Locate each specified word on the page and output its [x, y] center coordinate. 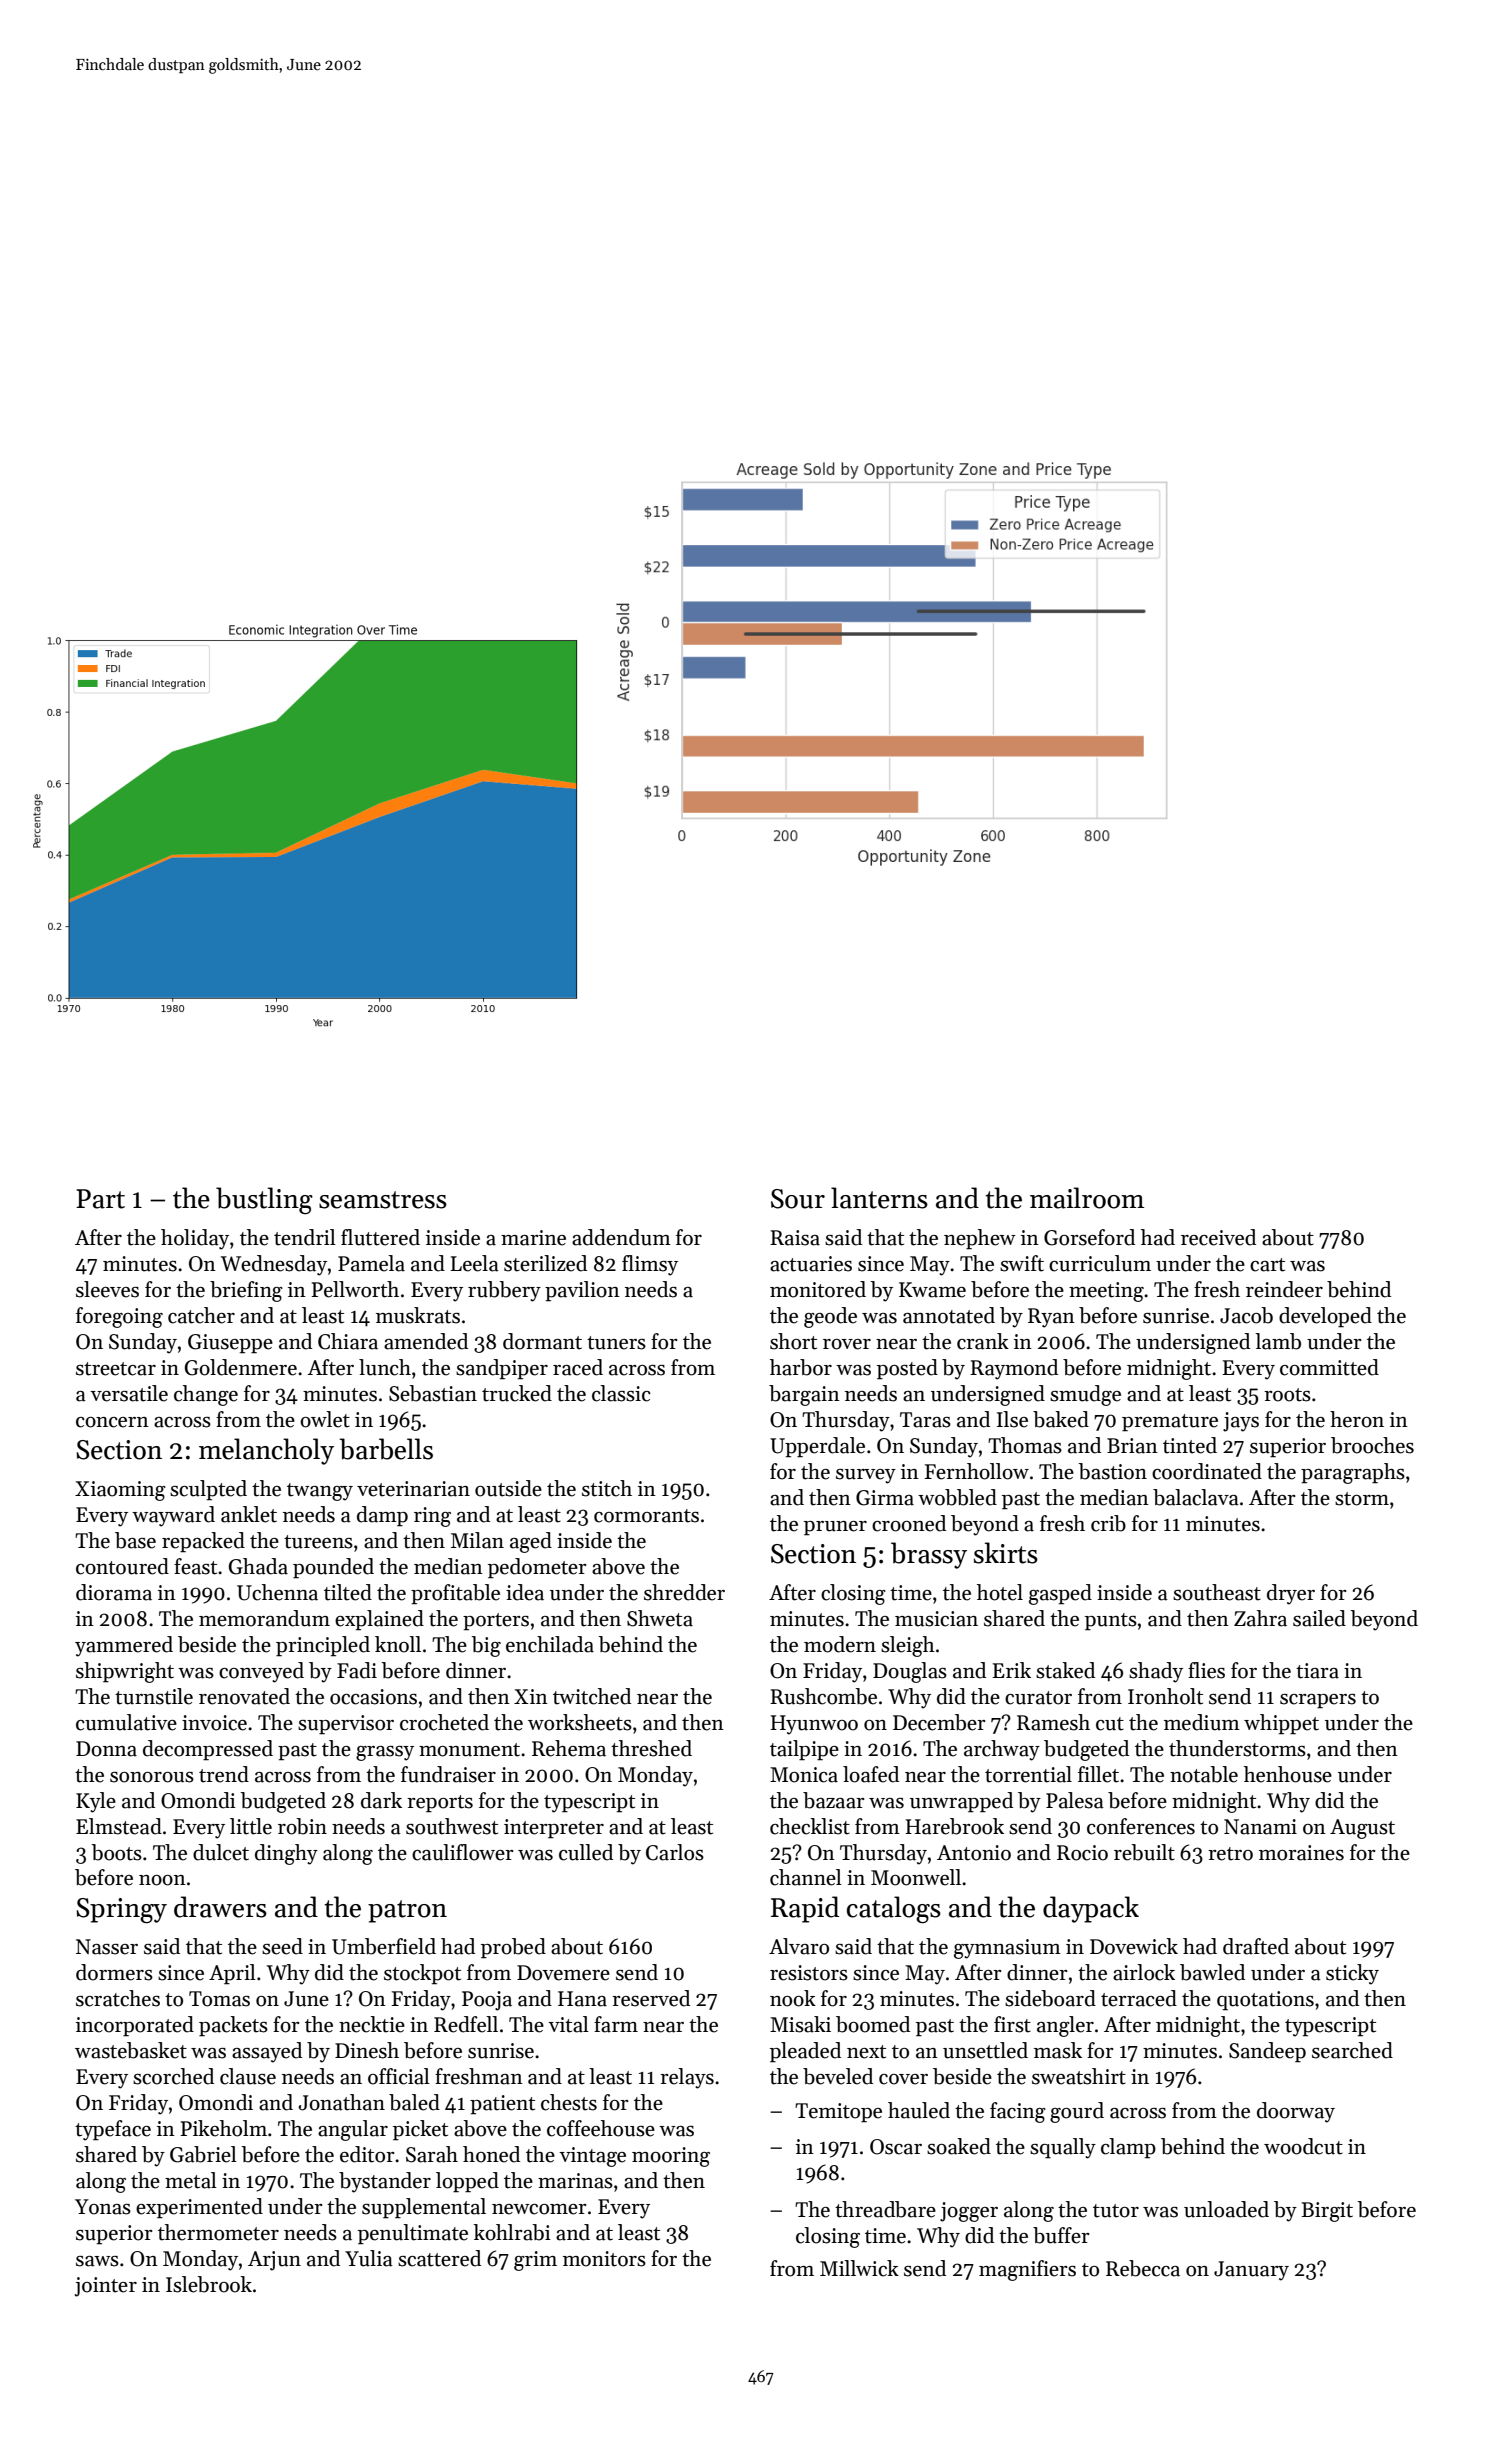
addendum [621, 1237]
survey [866, 1476]
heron [1357, 1419]
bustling [264, 1200]
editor [367, 2154]
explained [379, 1620]
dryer [1291, 1594]
